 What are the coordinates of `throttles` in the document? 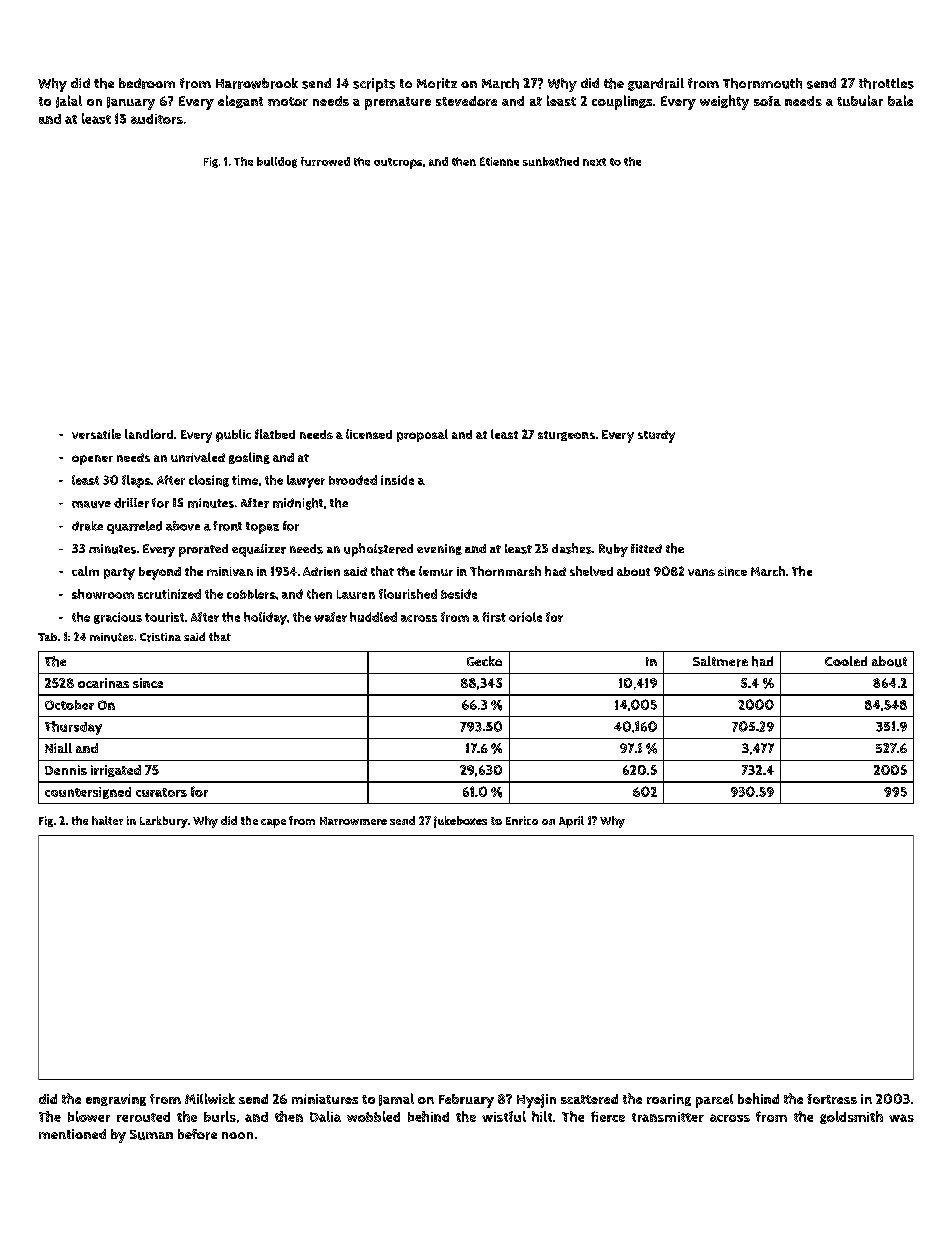 It's located at (886, 83).
